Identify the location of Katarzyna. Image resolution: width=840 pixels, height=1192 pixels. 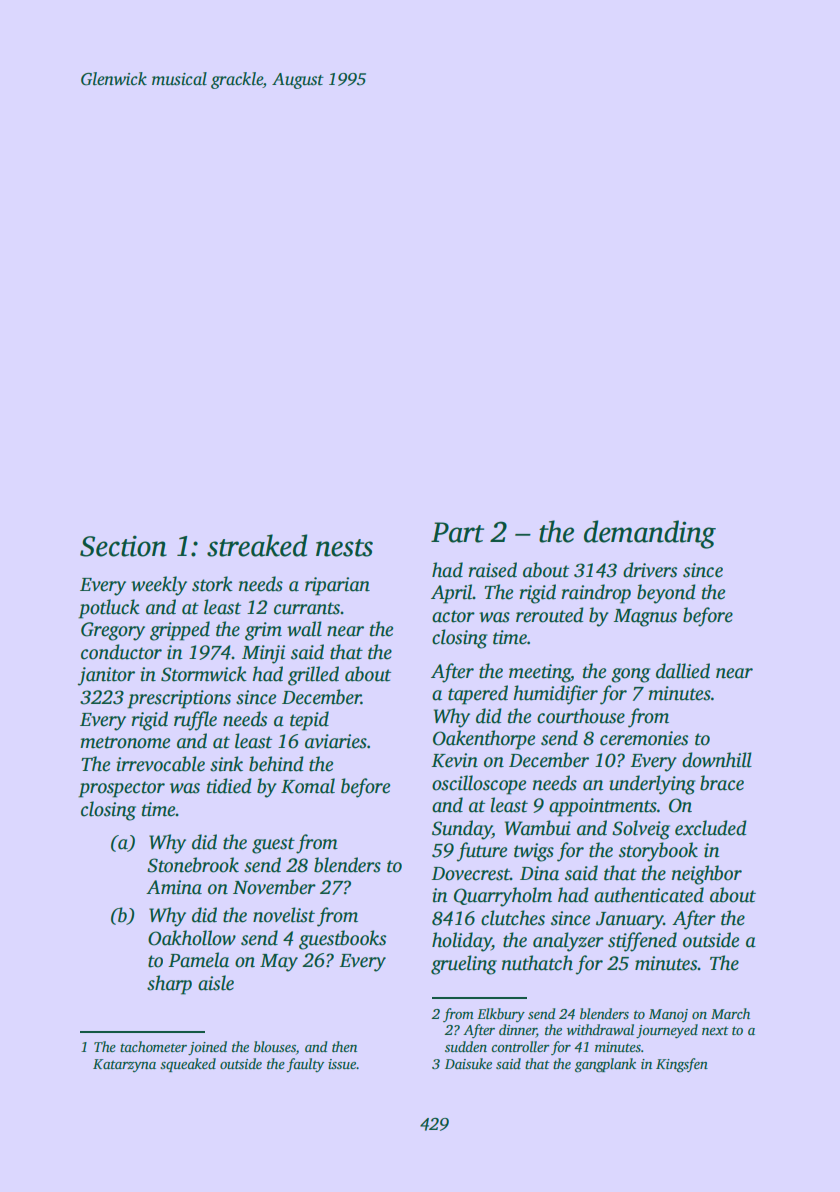
(124, 1065).
